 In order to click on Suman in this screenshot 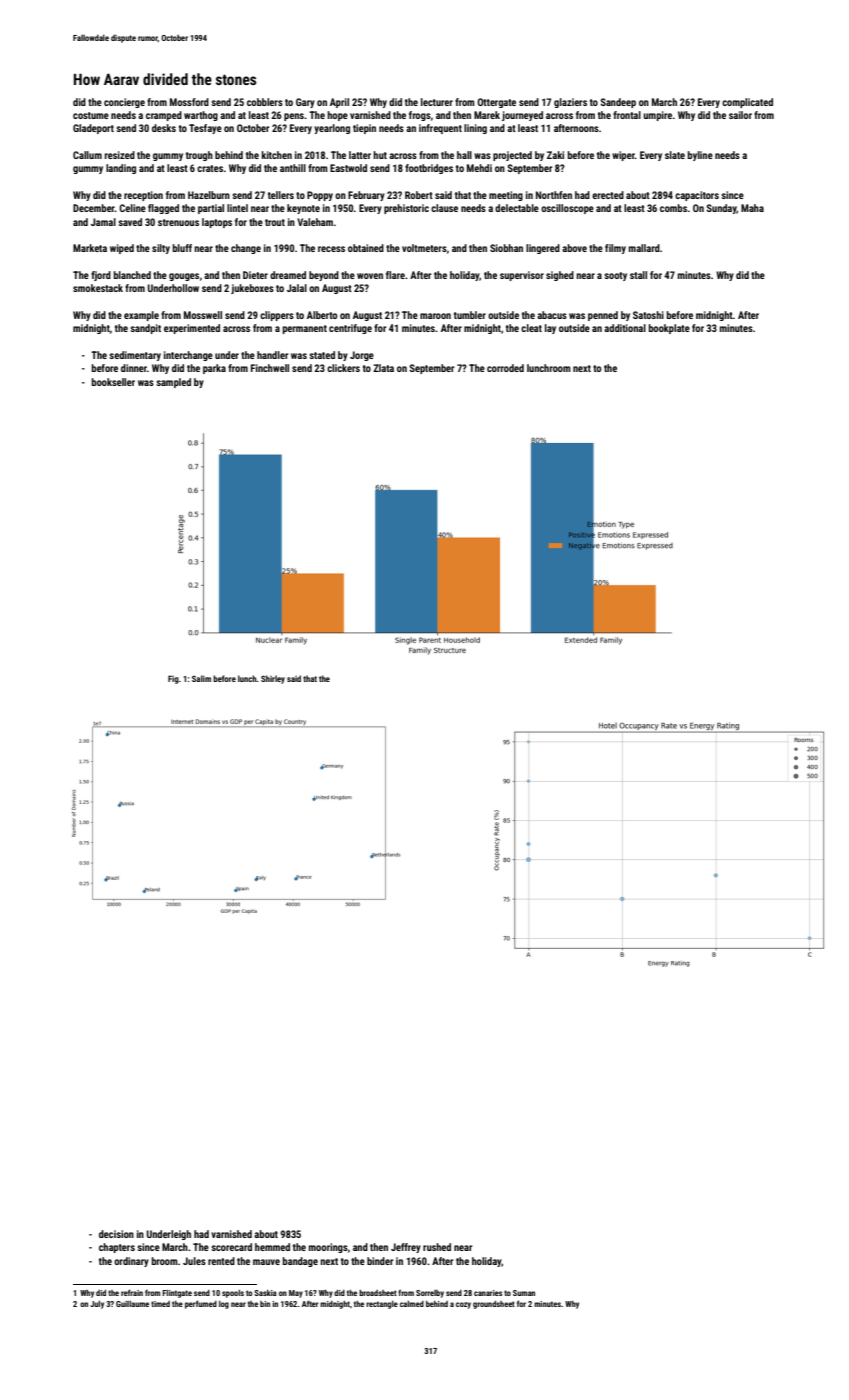, I will do `click(524, 1293)`.
